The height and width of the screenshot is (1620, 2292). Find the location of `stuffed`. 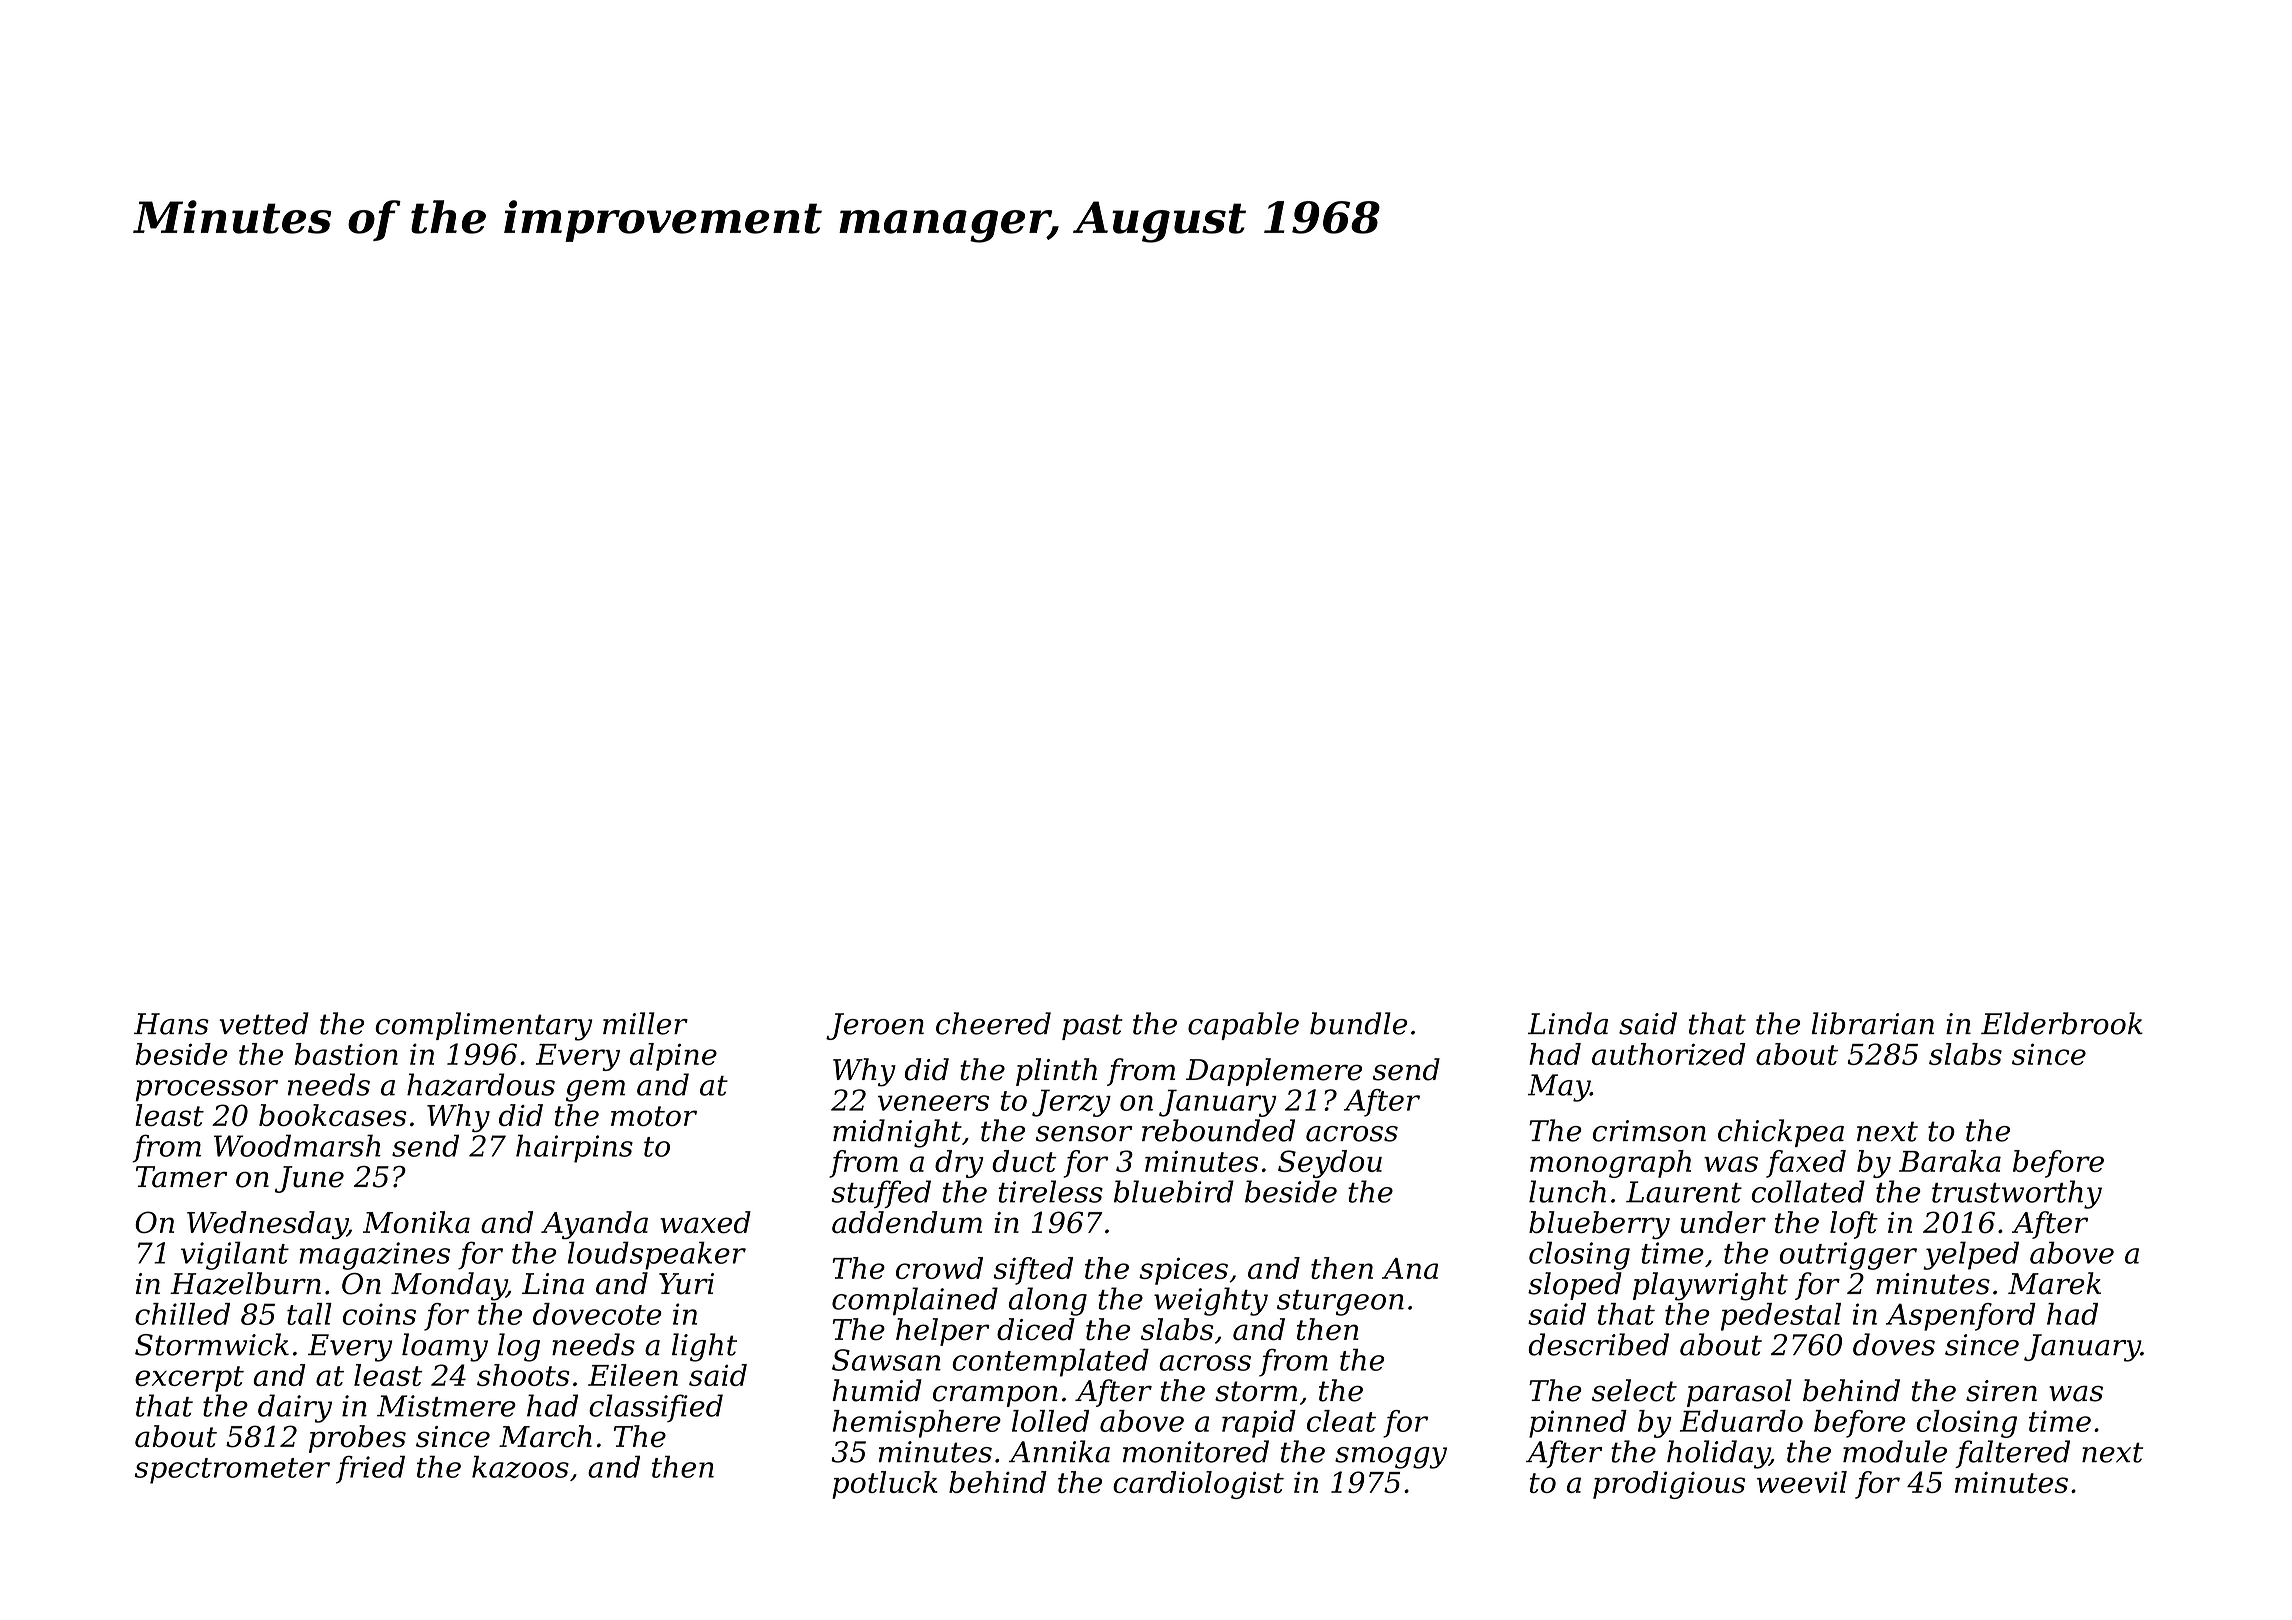

stuffed is located at coordinates (881, 1194).
